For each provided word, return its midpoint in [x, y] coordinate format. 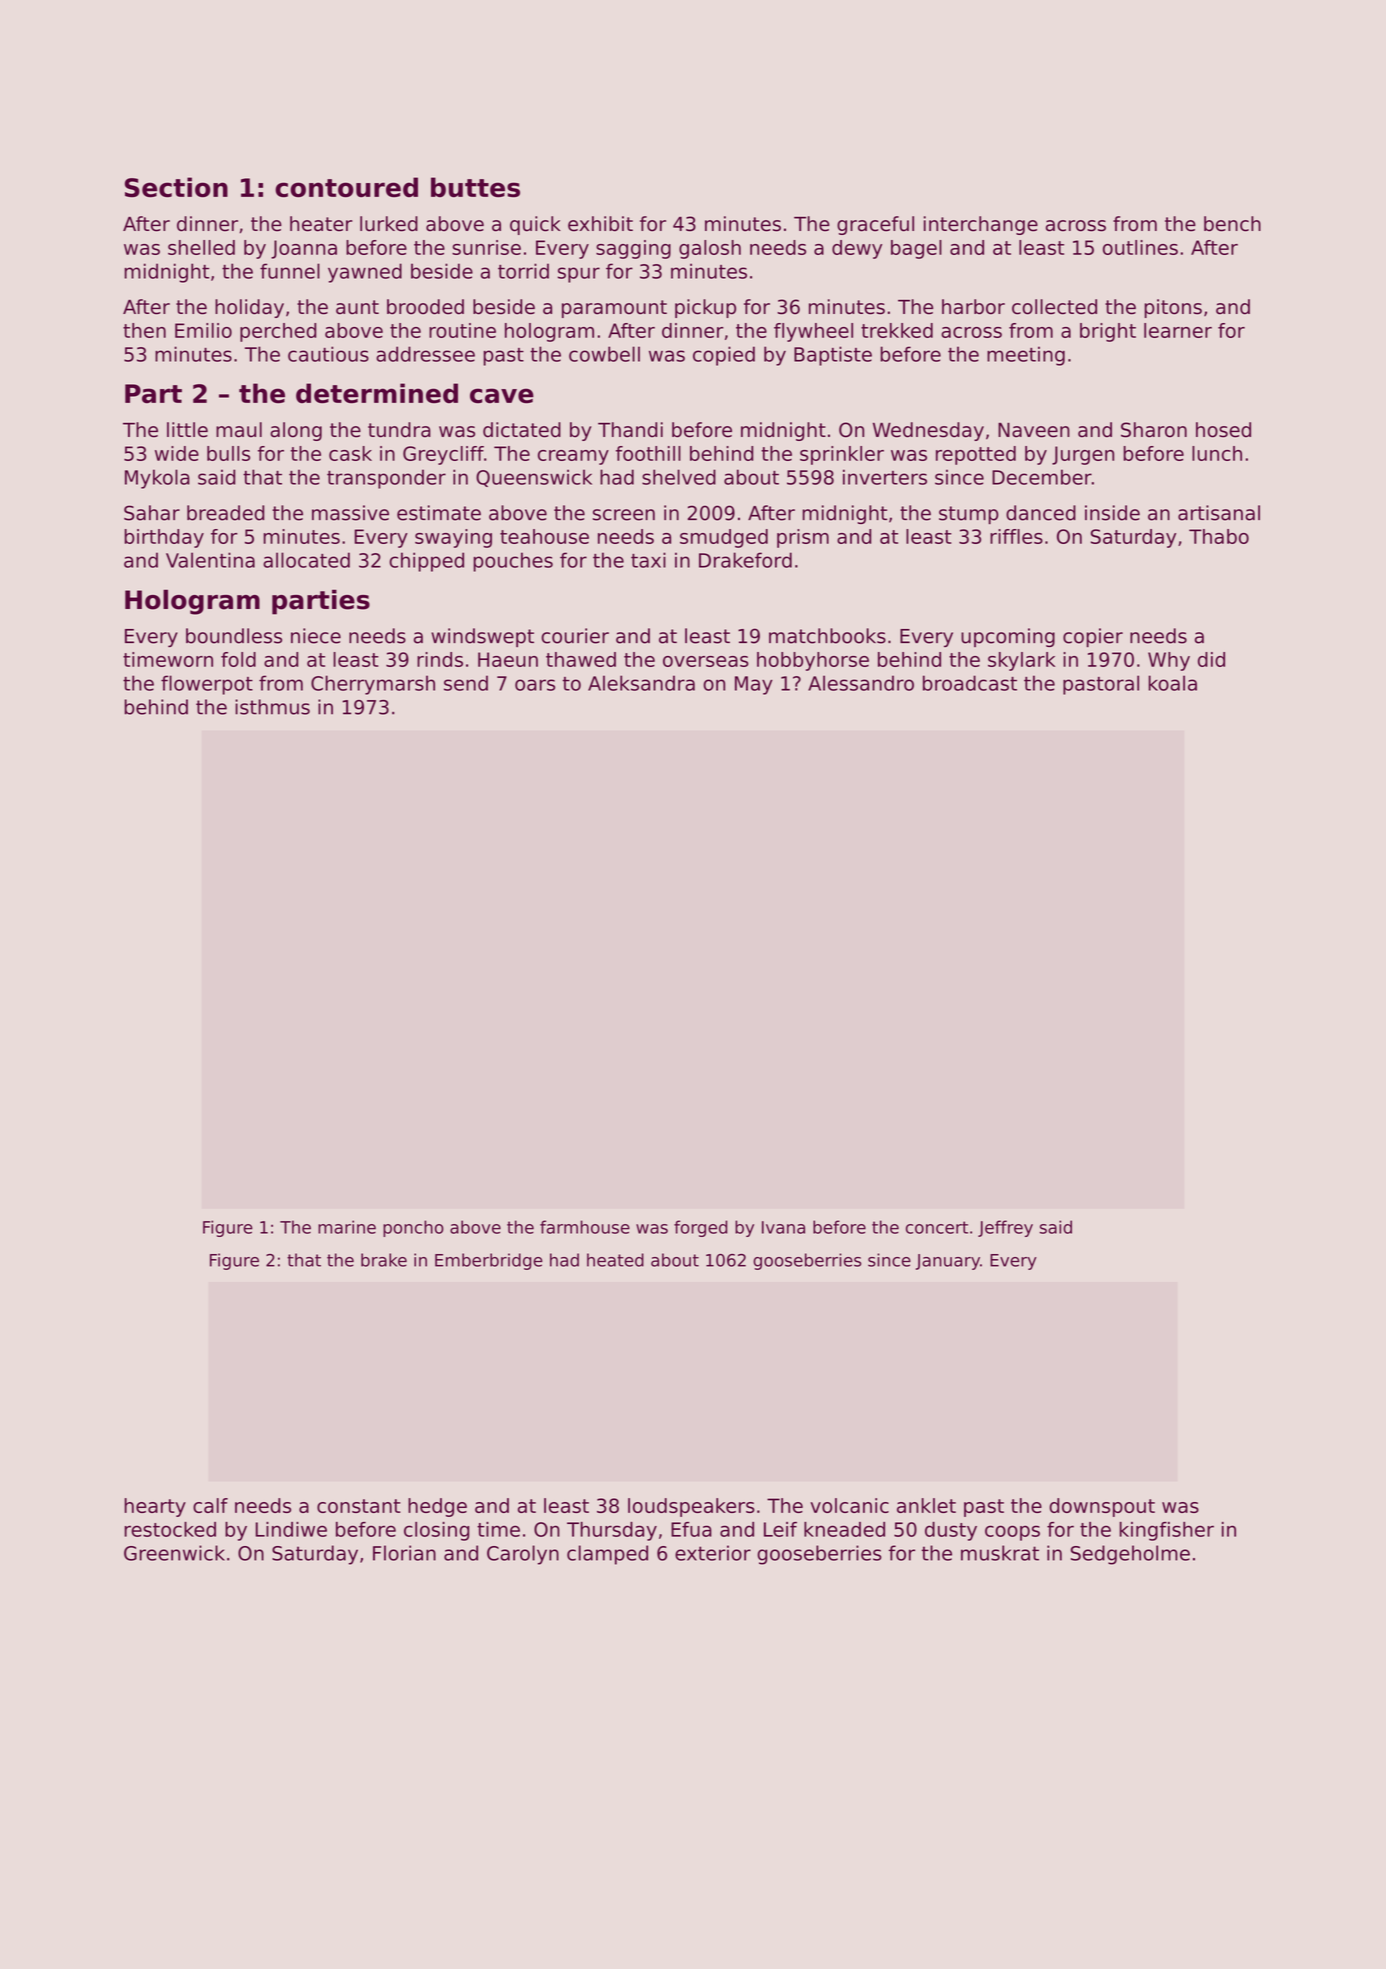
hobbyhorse [813, 661]
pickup [705, 308]
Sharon [1154, 430]
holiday [249, 308]
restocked [170, 1529]
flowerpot [207, 685]
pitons [1173, 308]
